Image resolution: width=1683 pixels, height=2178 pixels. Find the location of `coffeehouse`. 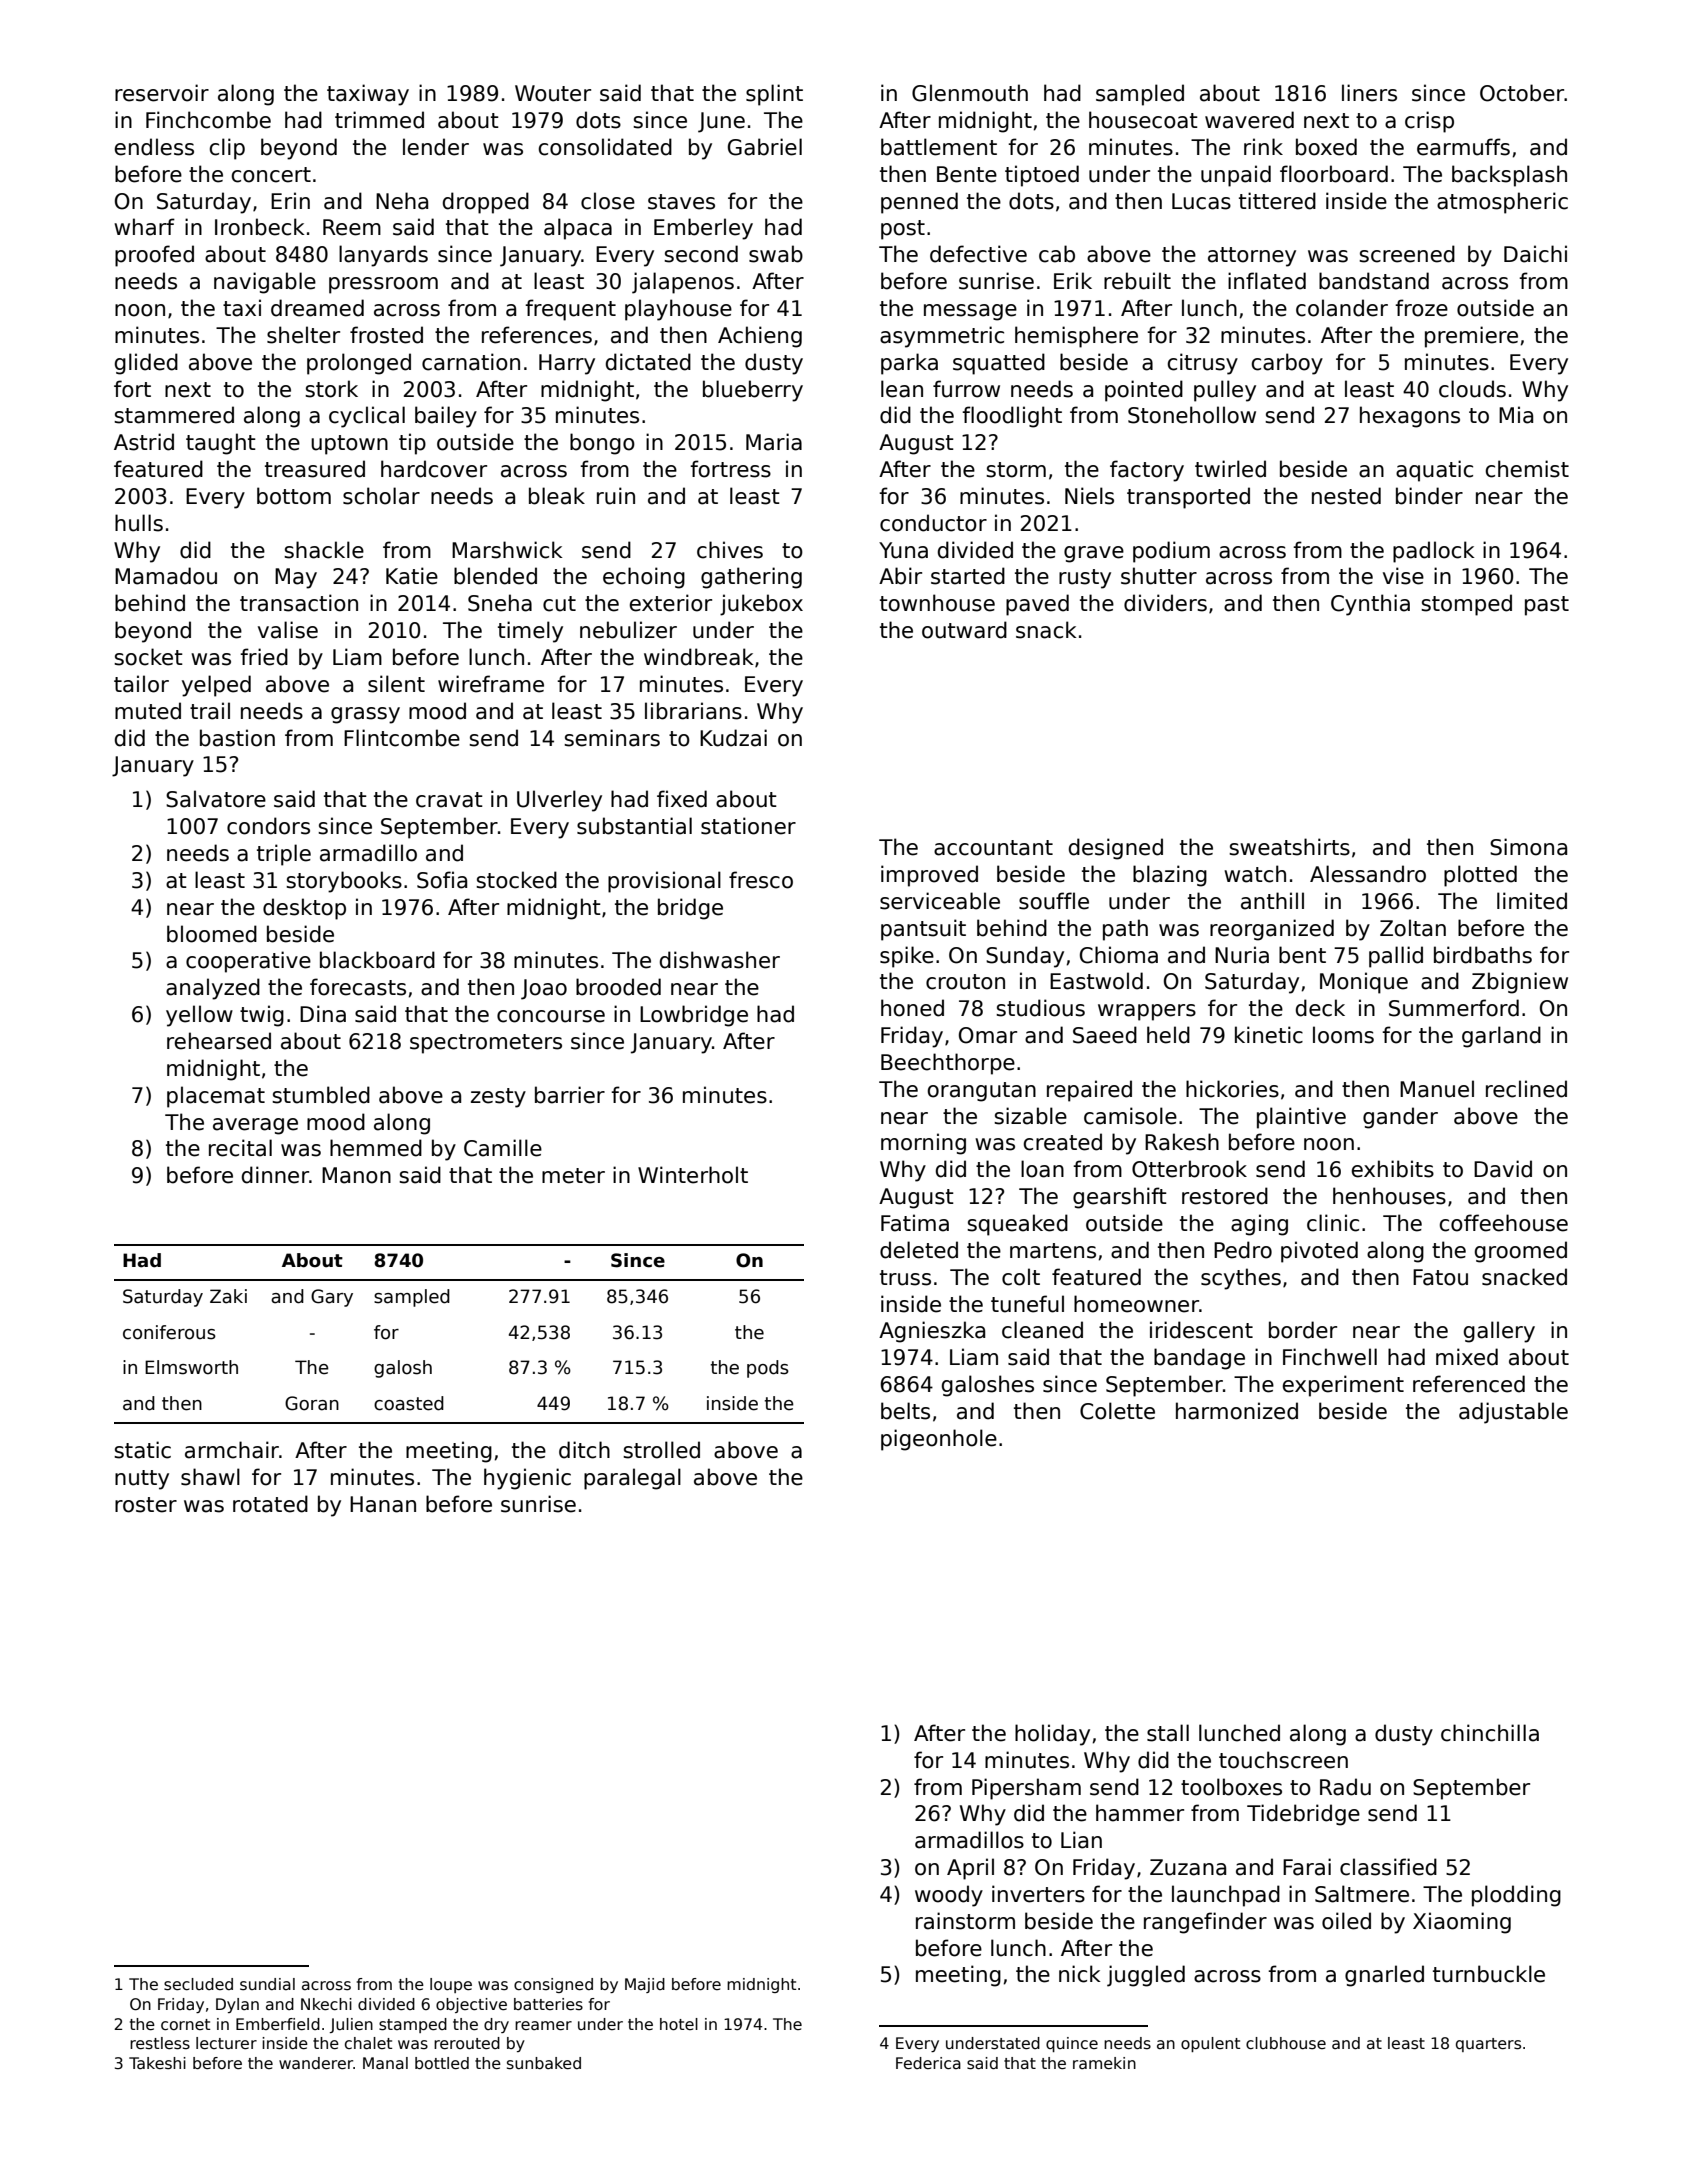

coffeehouse is located at coordinates (1504, 1223).
